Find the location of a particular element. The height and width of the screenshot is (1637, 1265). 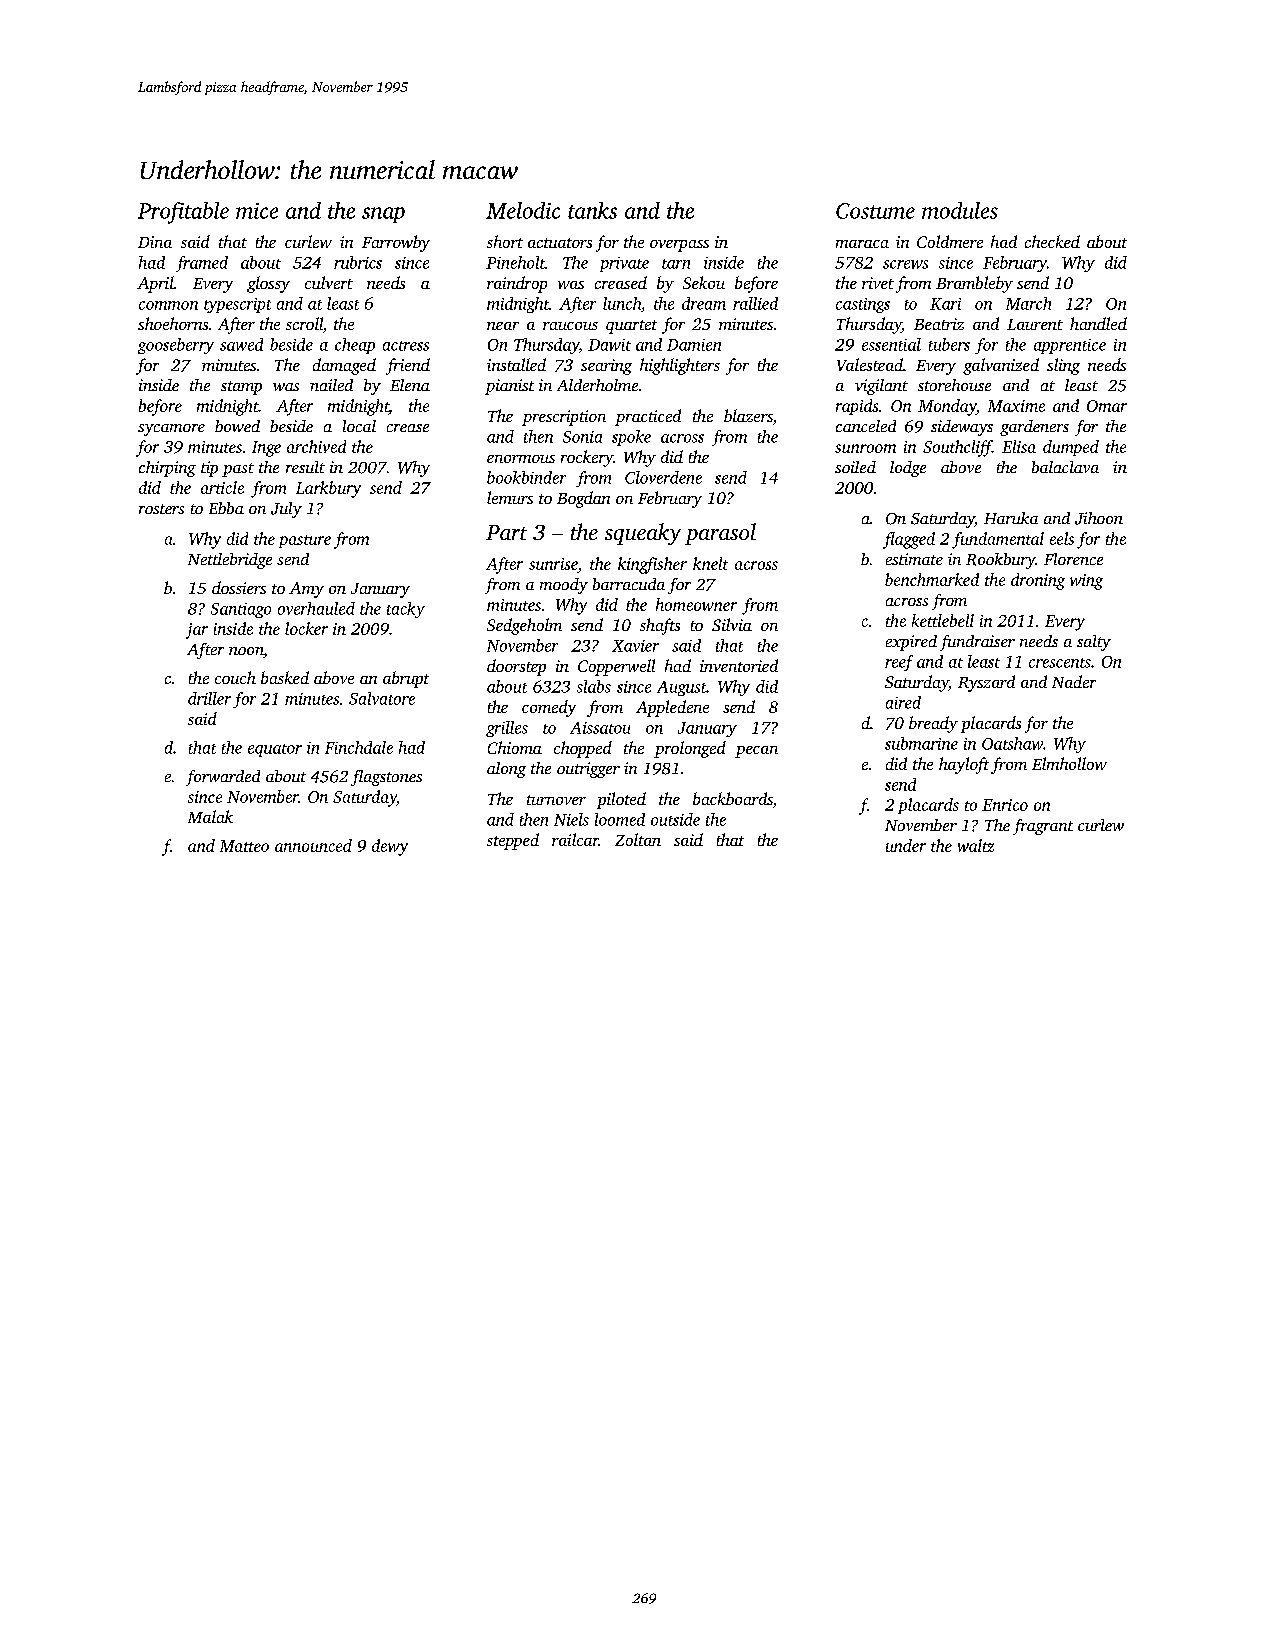

checked is located at coordinates (1052, 241).
